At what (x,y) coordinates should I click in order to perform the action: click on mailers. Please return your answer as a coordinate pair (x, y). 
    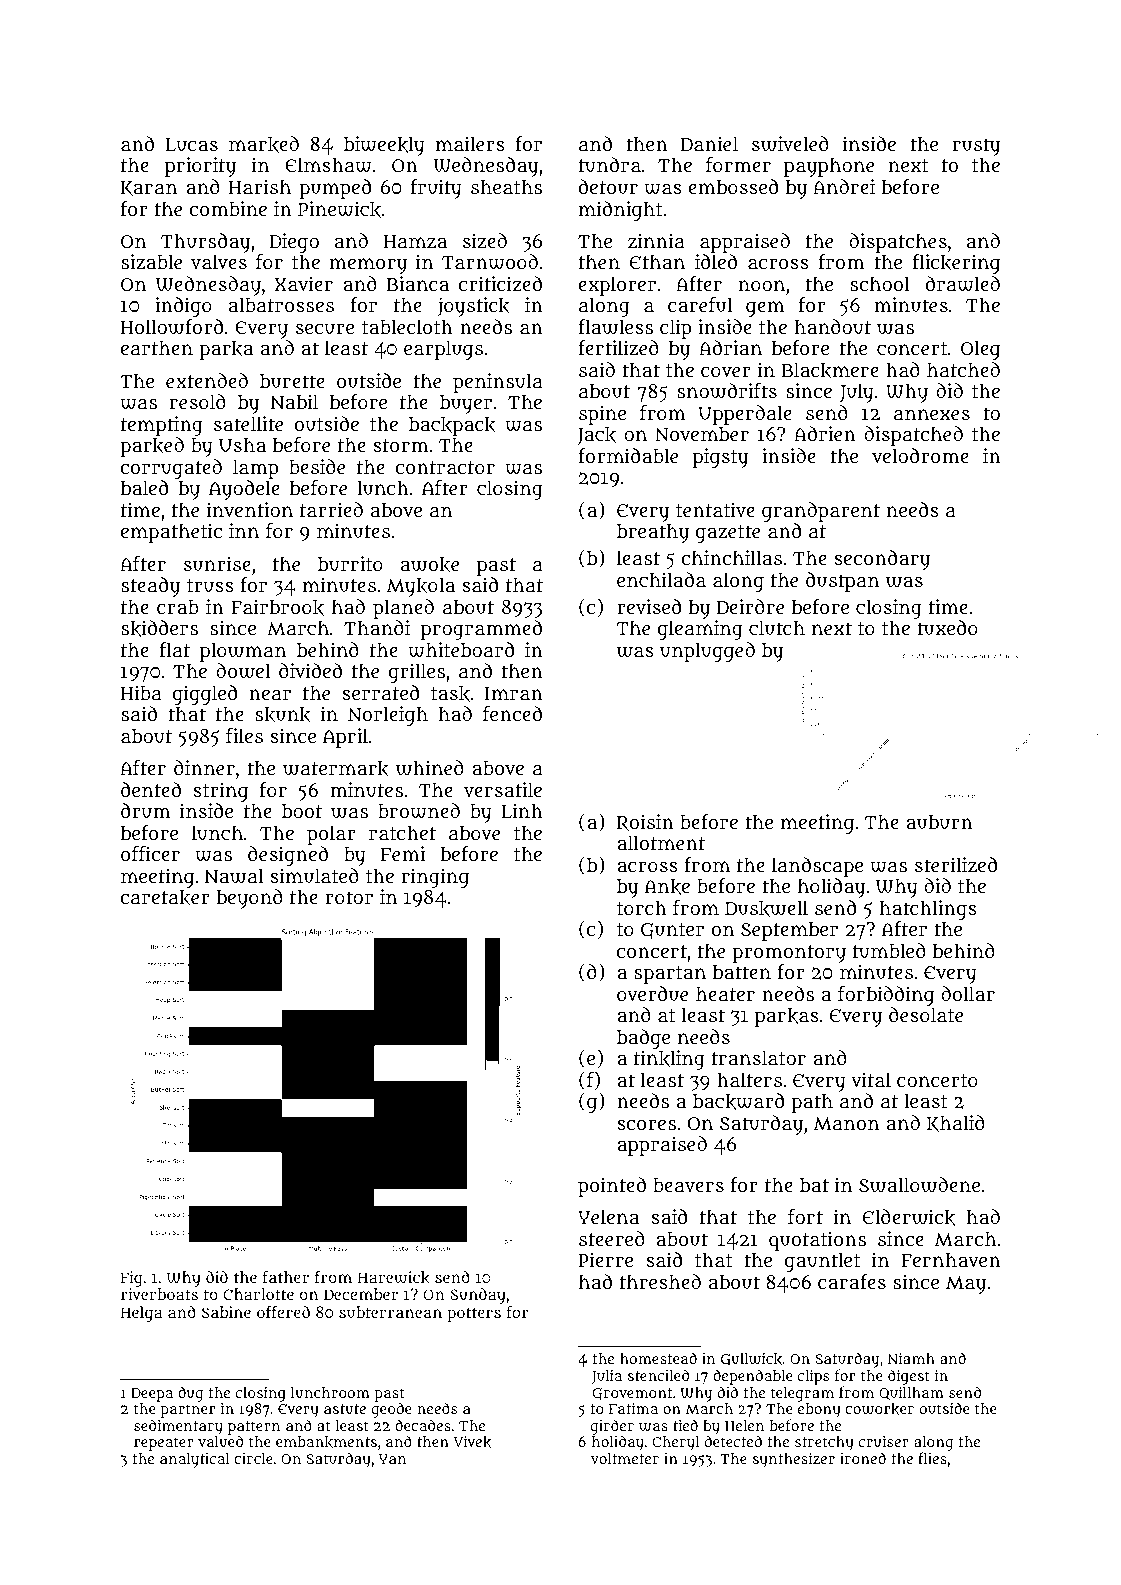
    Looking at the image, I should click on (470, 143).
